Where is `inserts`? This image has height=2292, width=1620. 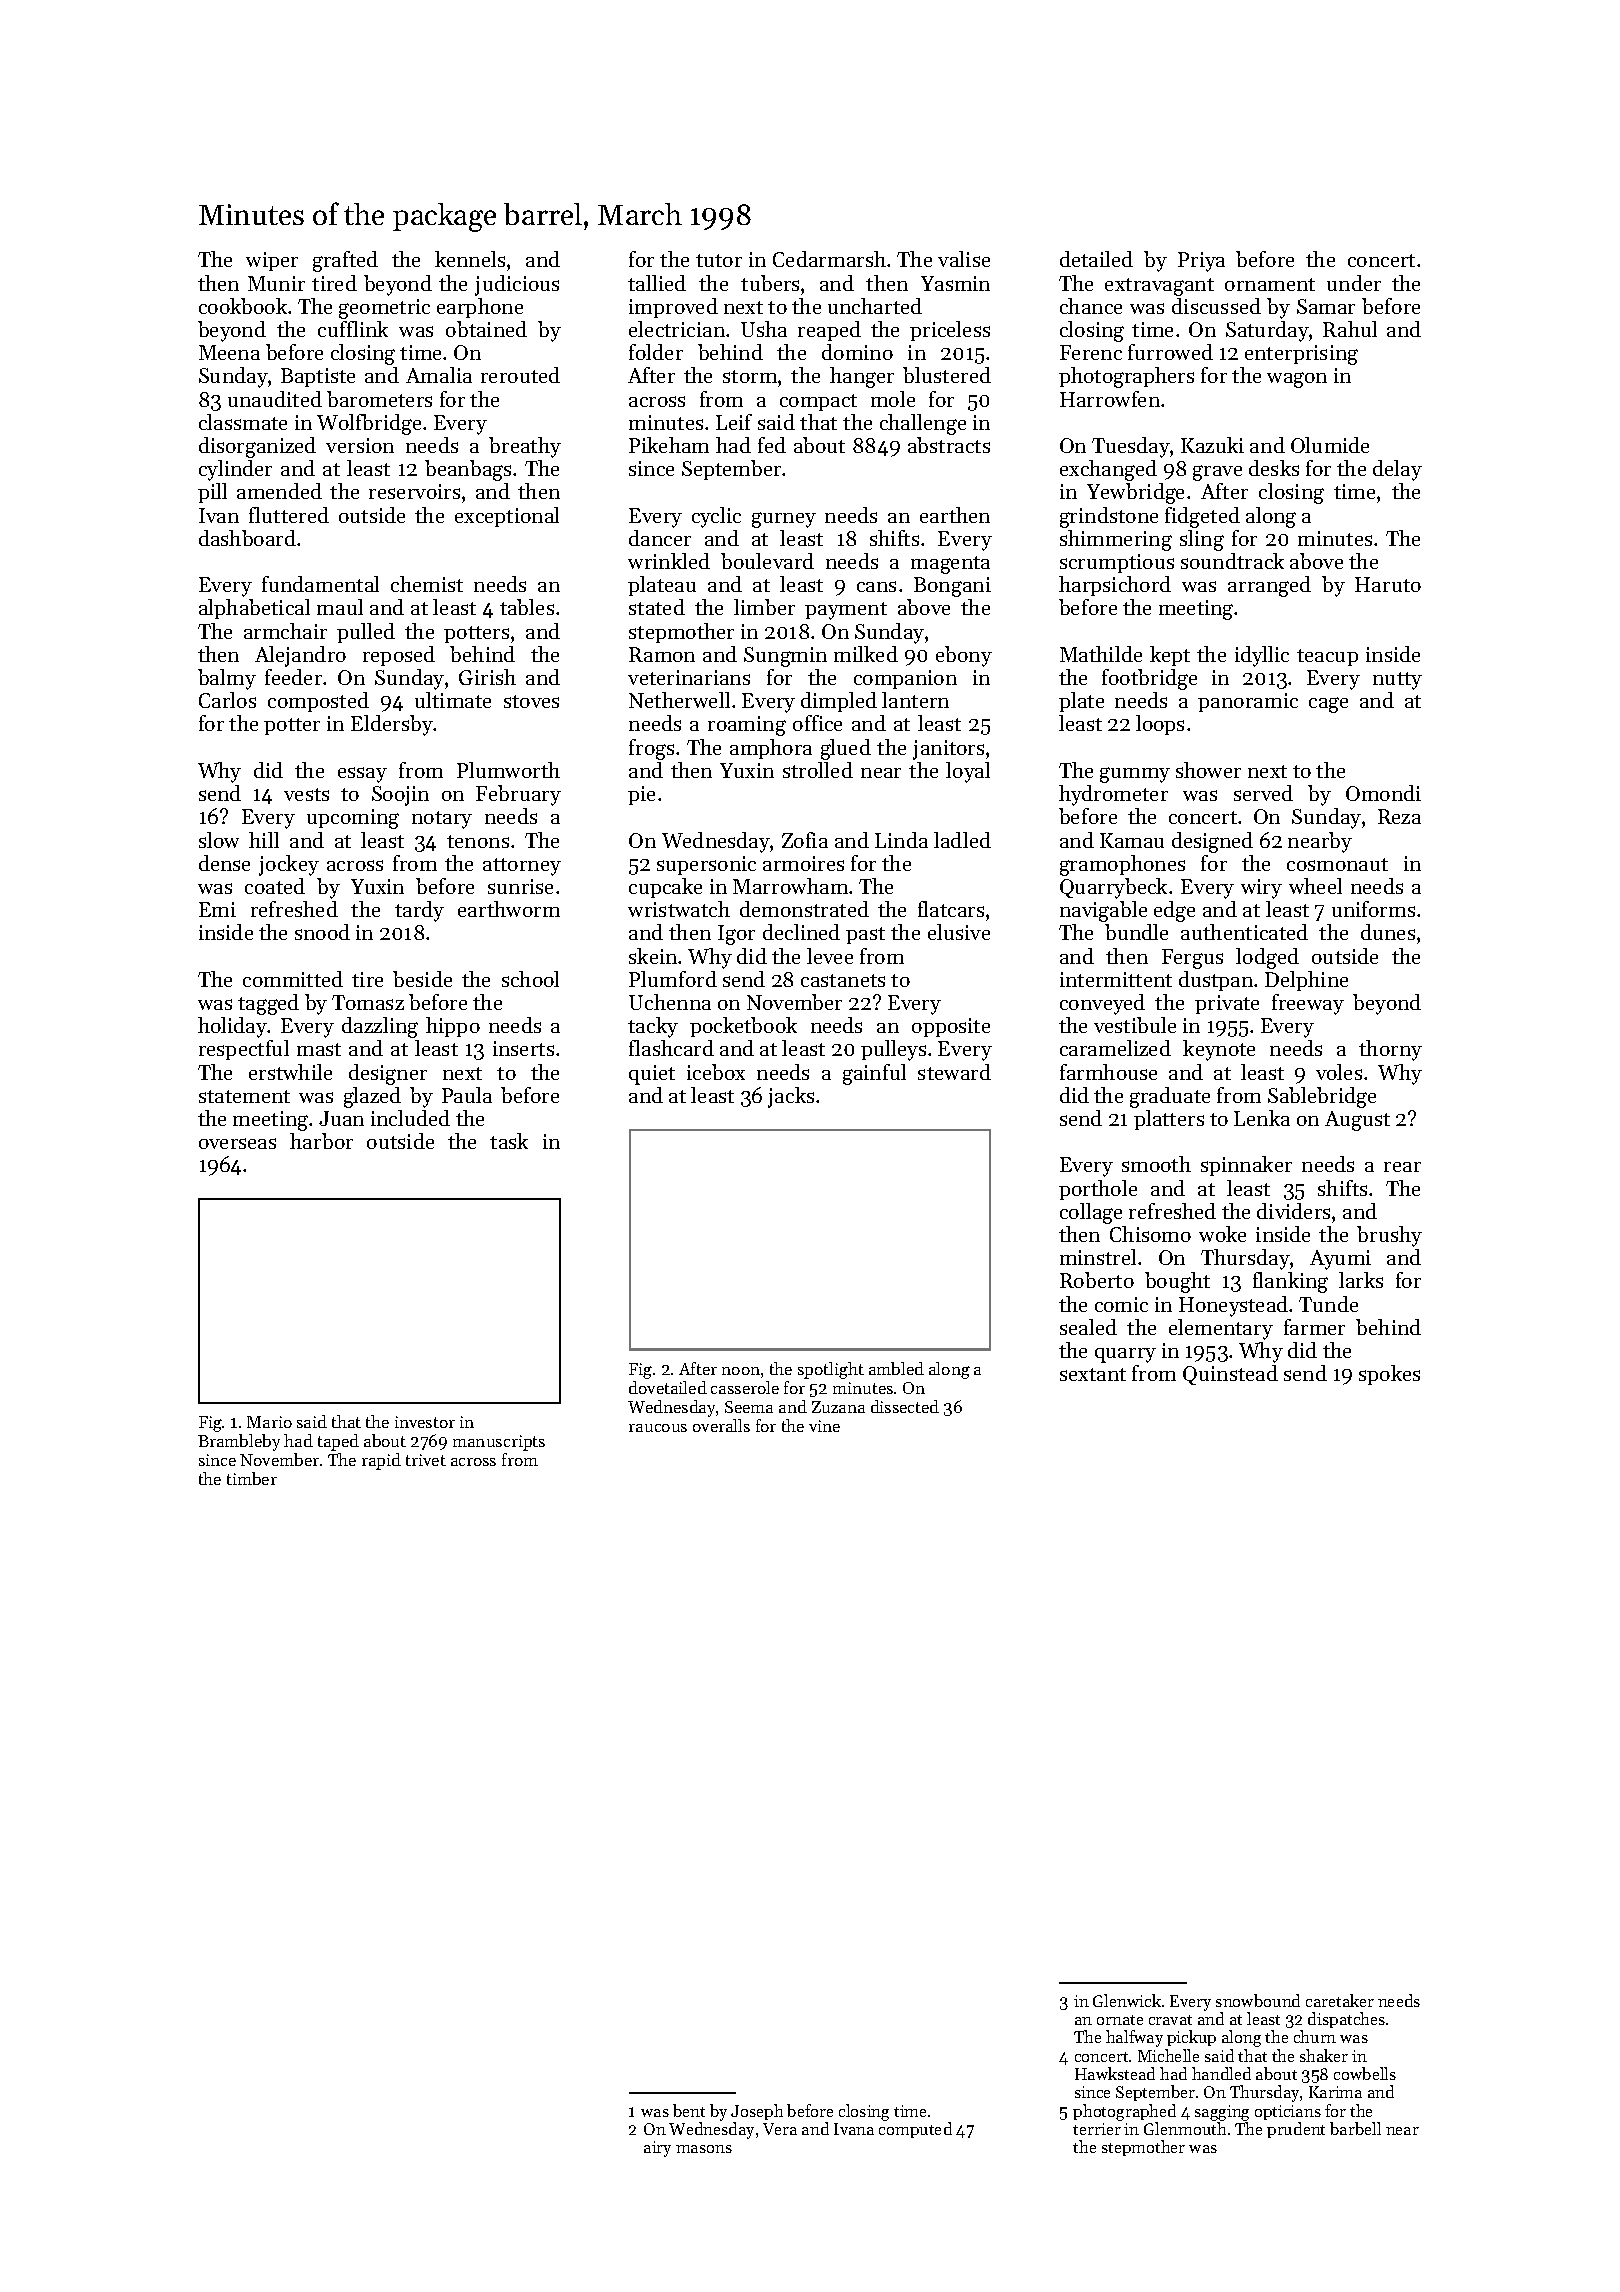 inserts is located at coordinates (523, 1048).
